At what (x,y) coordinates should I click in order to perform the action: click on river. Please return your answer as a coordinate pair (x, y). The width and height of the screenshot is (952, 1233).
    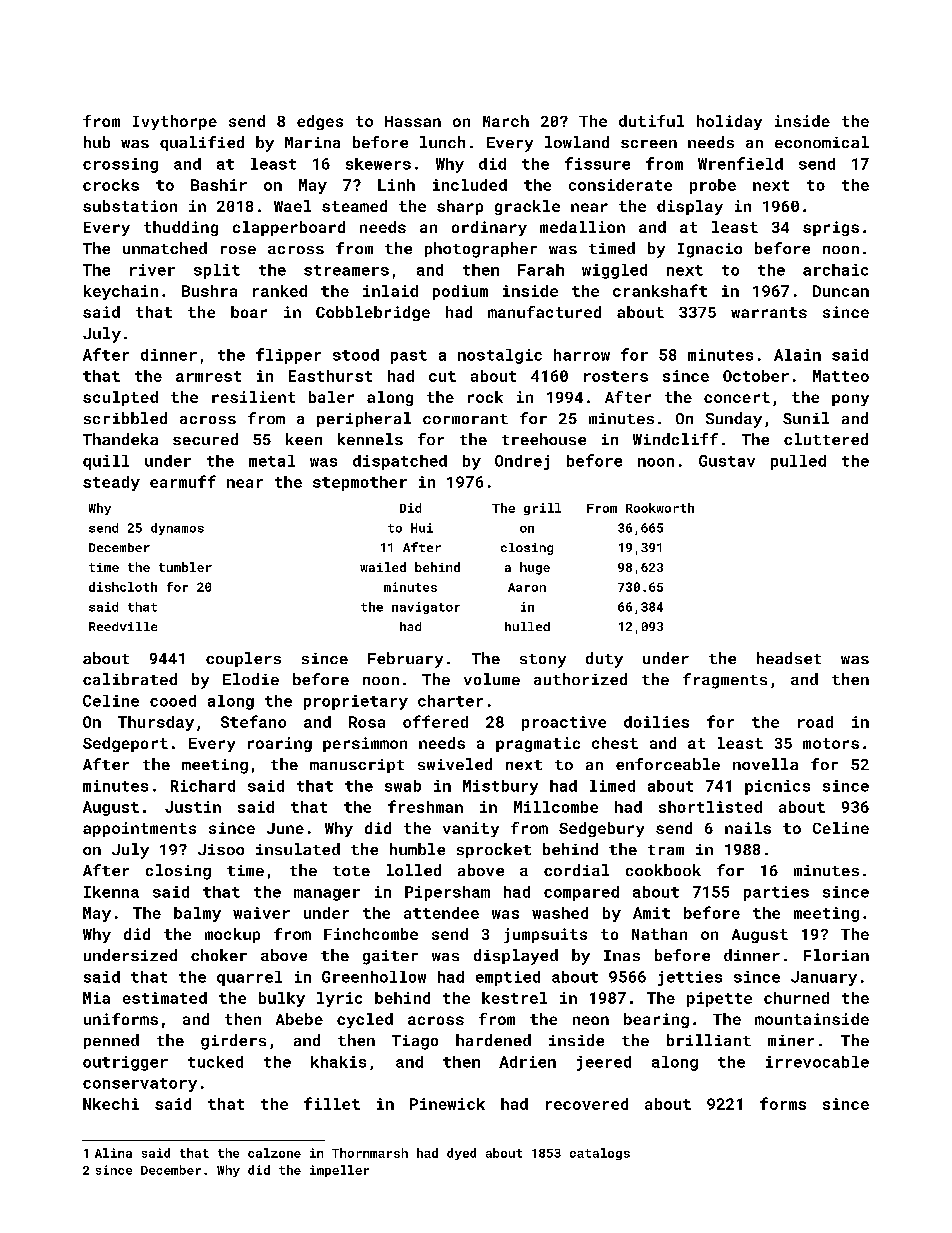
    Looking at the image, I should click on (152, 270).
